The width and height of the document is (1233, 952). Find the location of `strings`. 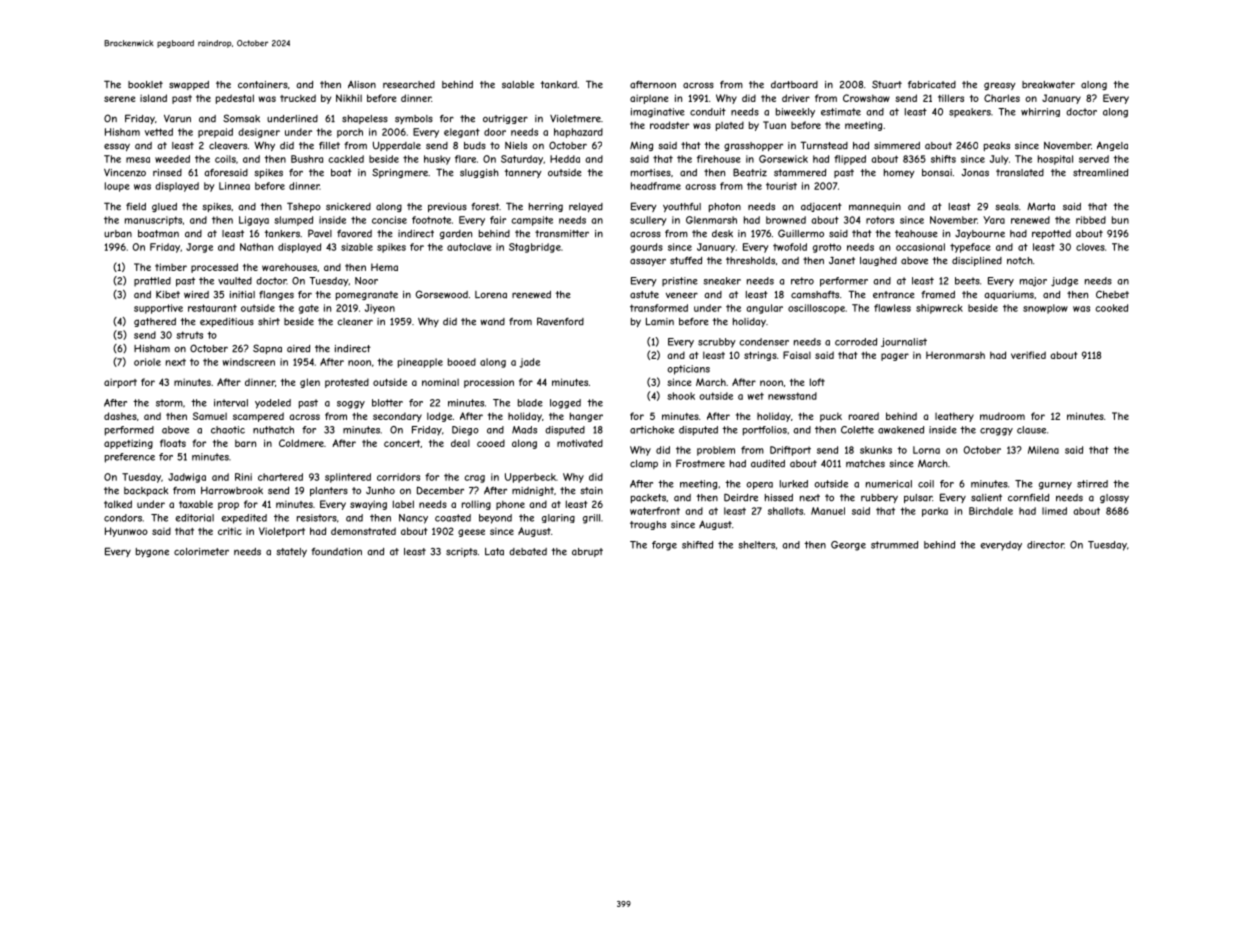

strings is located at coordinates (760, 356).
